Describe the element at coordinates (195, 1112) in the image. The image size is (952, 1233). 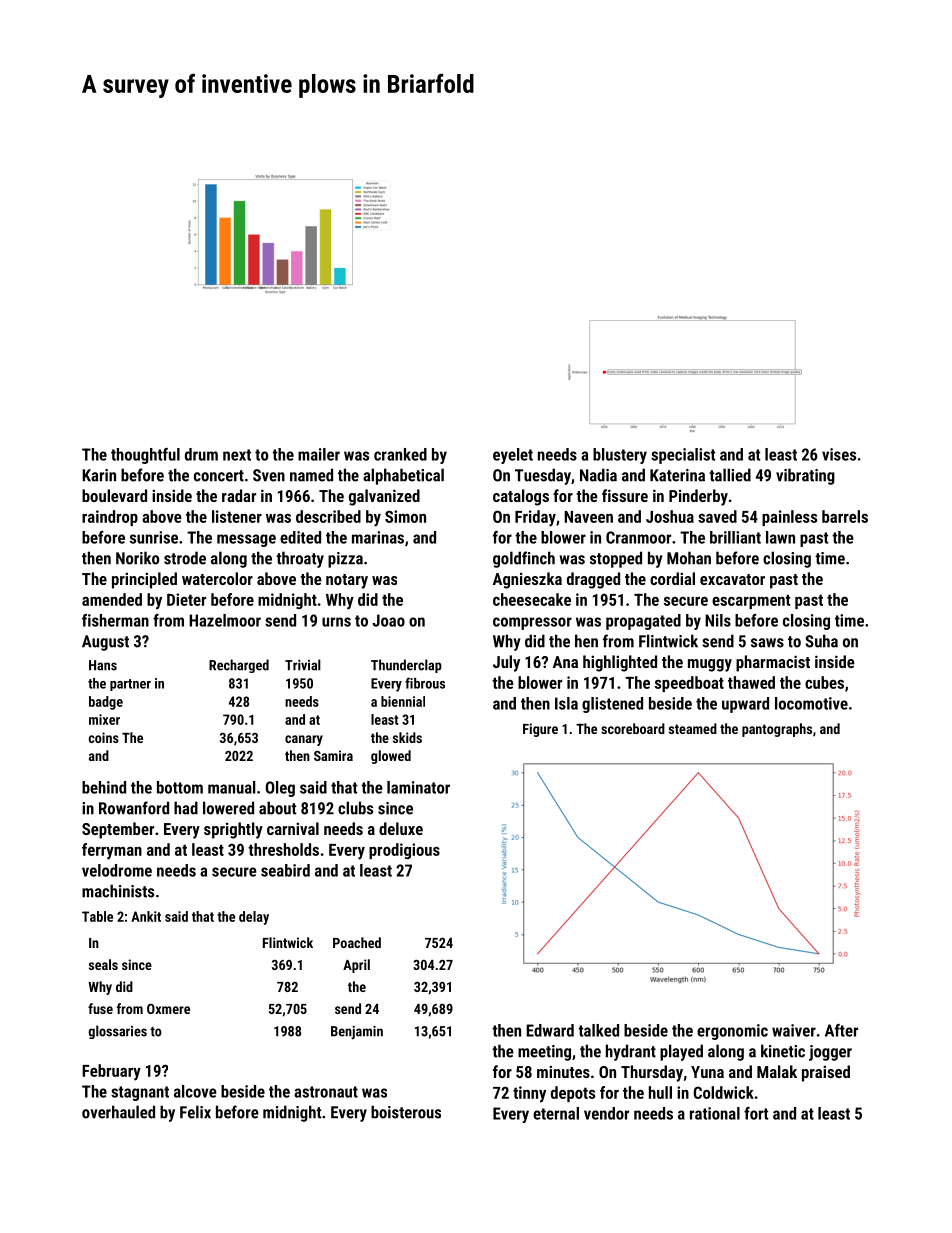
I see `Felix` at that location.
